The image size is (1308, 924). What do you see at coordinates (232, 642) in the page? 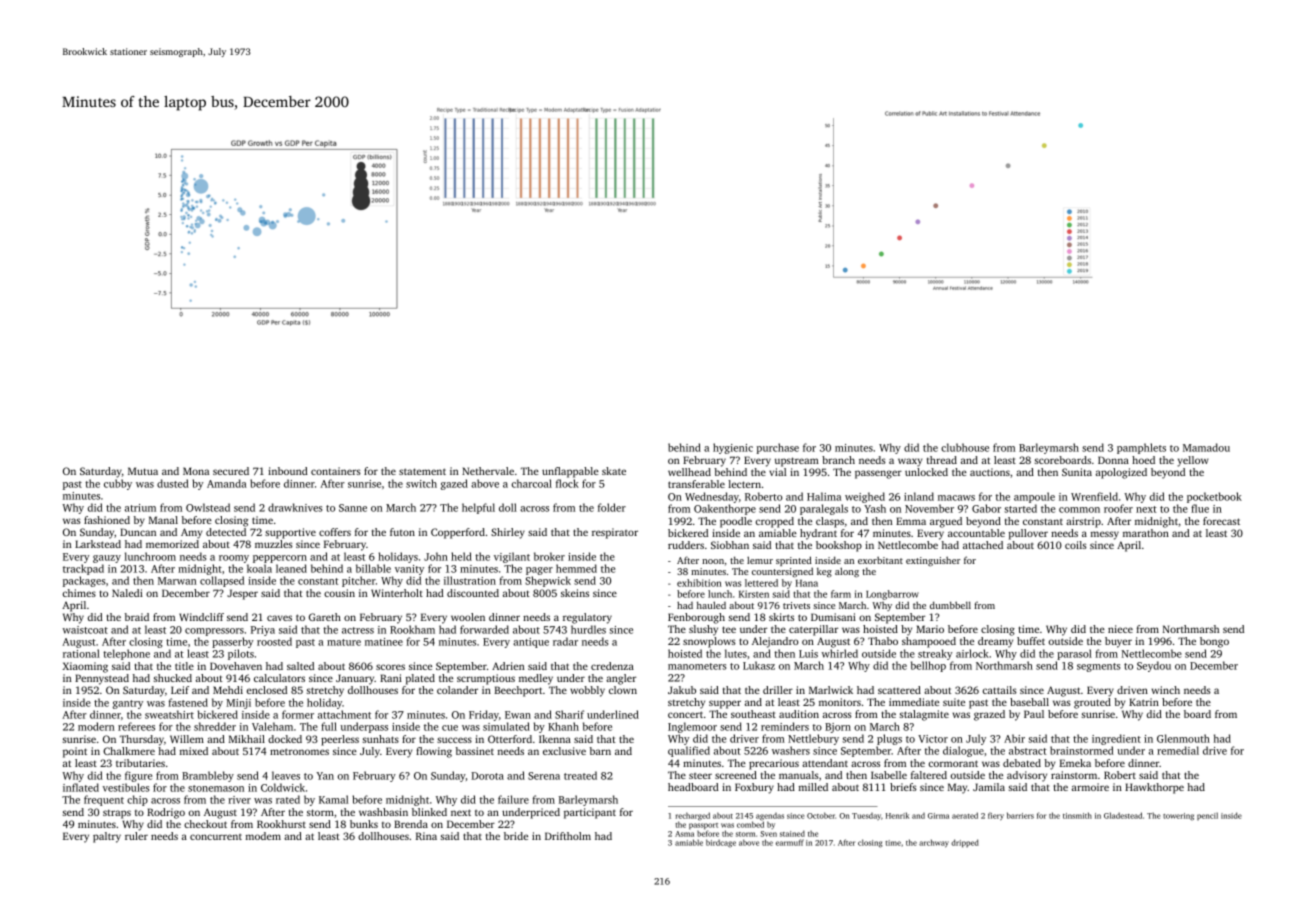
I see `passerby` at bounding box center [232, 642].
